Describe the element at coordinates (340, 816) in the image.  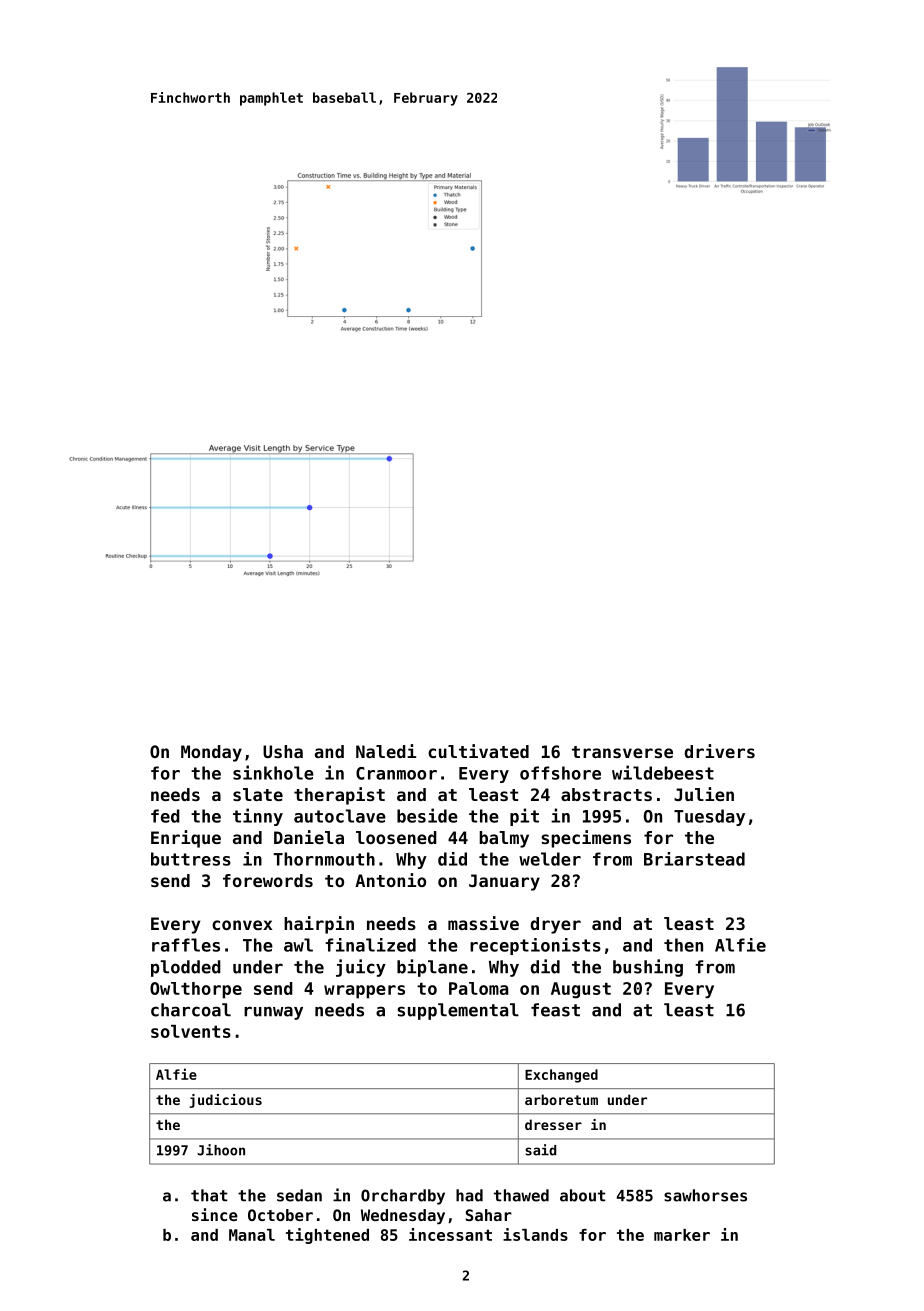
I see `autoclave` at that location.
